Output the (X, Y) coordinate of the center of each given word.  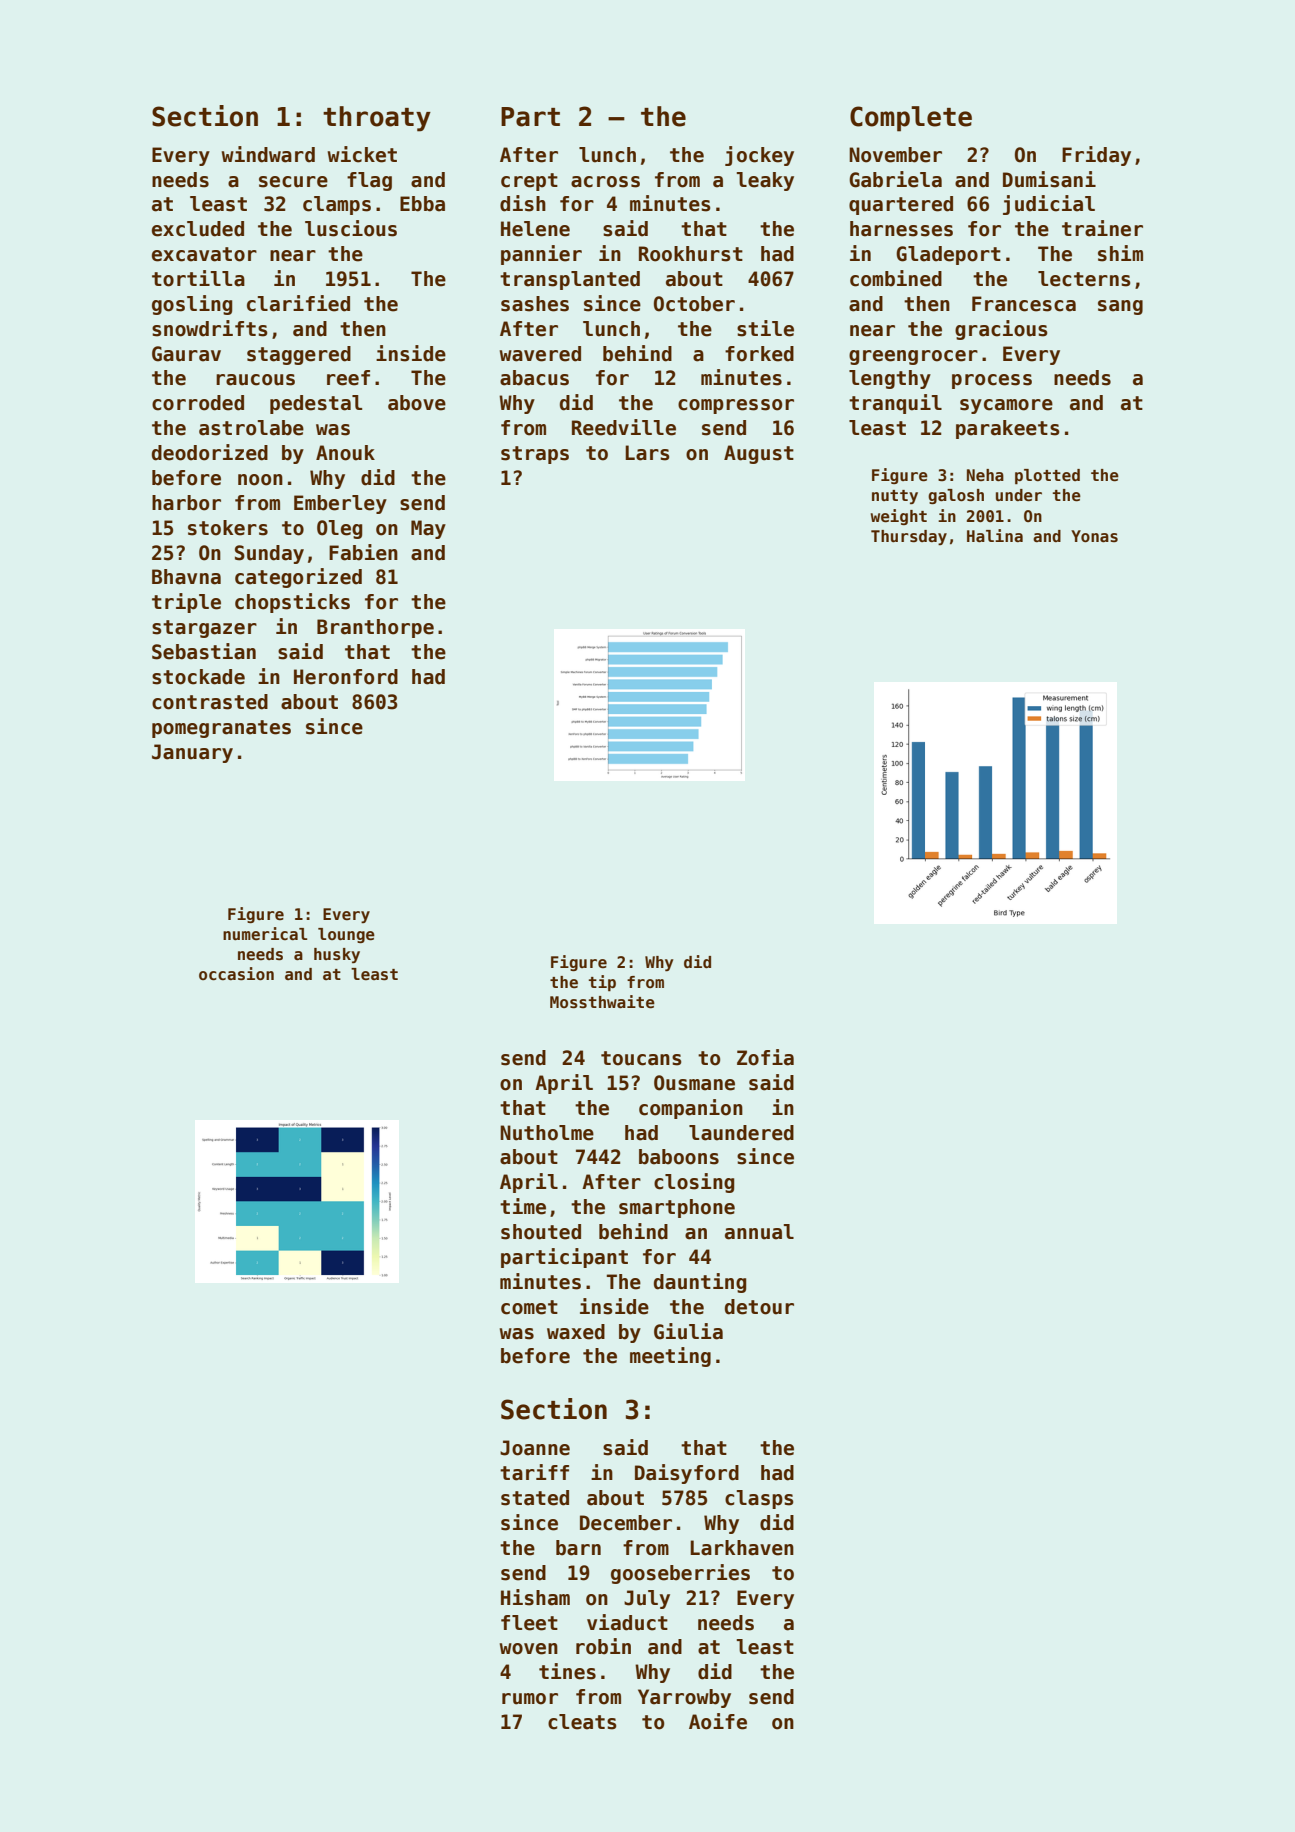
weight (899, 517)
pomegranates (221, 729)
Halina (995, 535)
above (417, 403)
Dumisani (1049, 179)
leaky (765, 181)
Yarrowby (684, 1698)
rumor (530, 1699)
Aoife (718, 1721)
